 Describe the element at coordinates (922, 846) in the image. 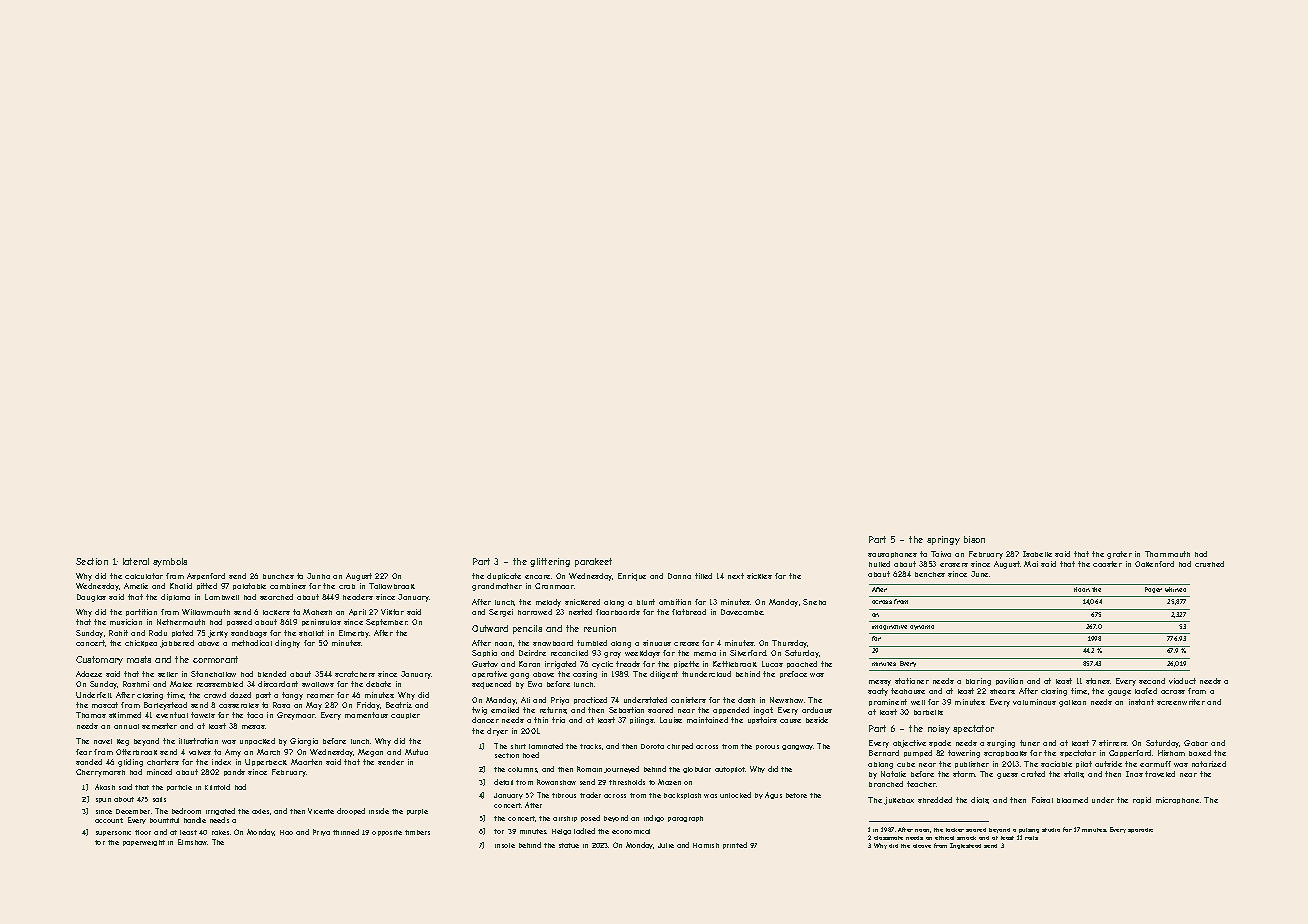

I see `alcove` at that location.
